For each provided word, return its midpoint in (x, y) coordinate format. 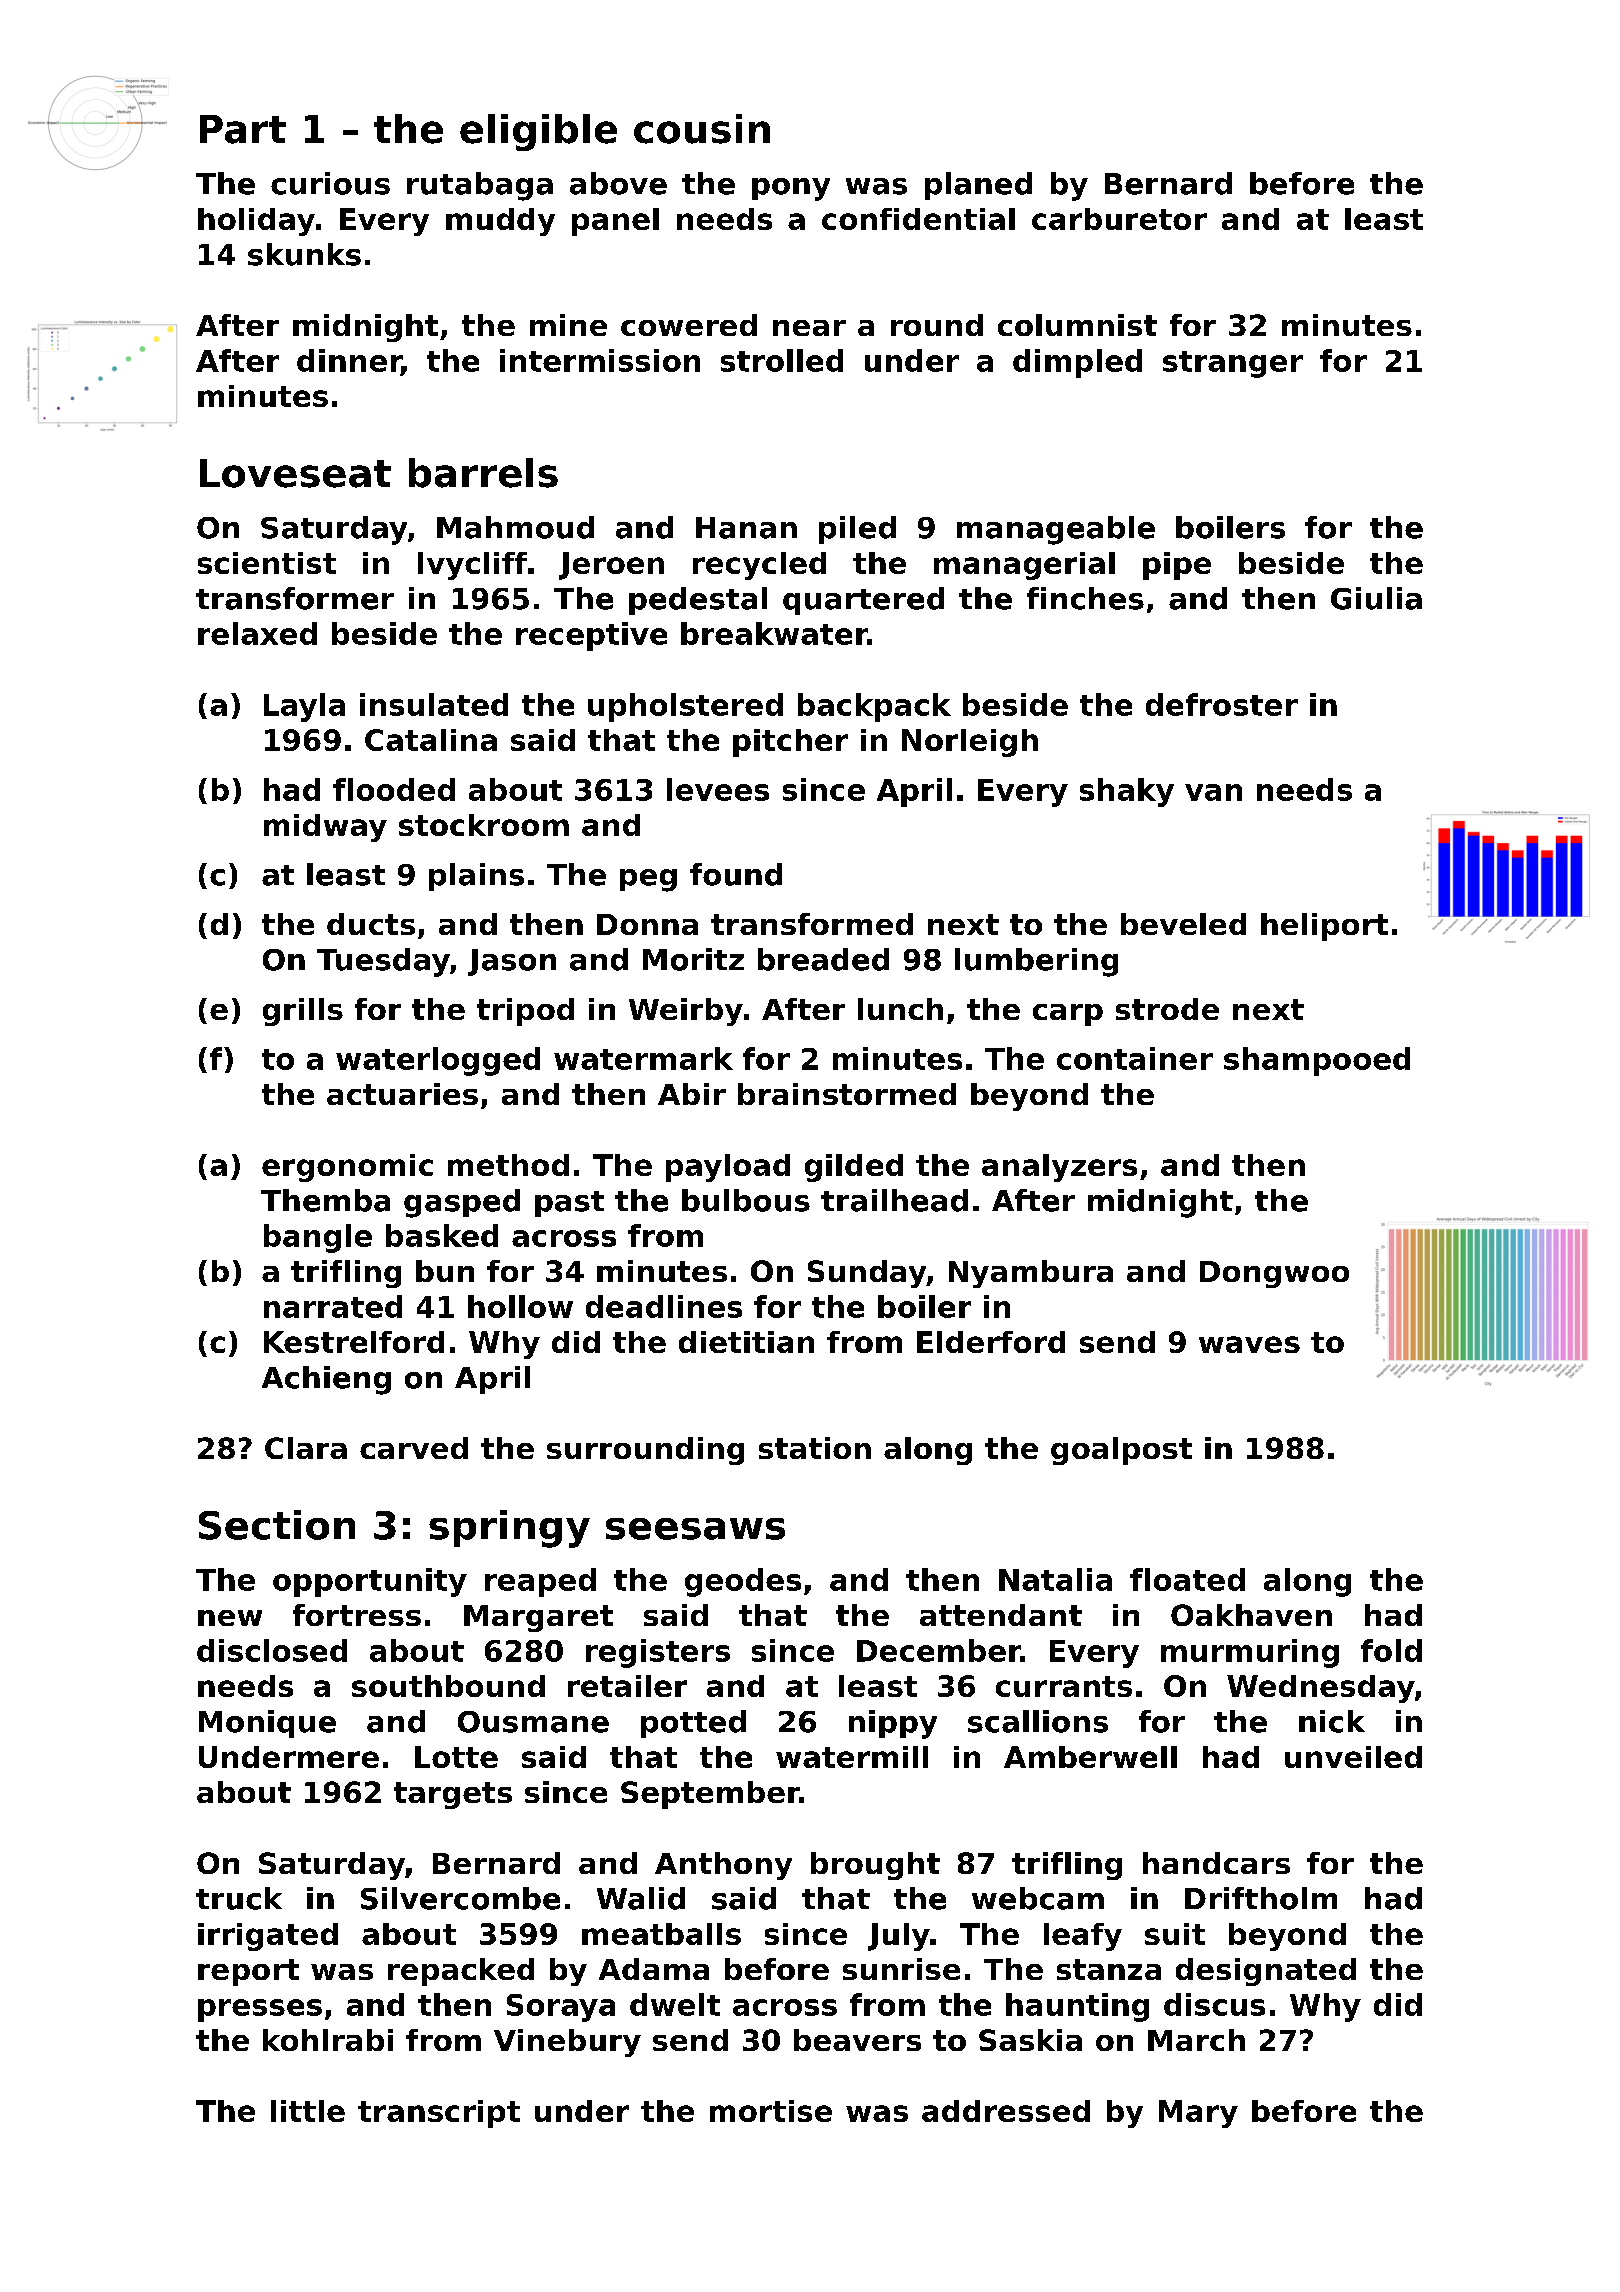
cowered (689, 325)
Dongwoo (1274, 1274)
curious (330, 183)
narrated (333, 1306)
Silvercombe (460, 1898)
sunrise (901, 1969)
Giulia (1376, 598)
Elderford (991, 1342)
